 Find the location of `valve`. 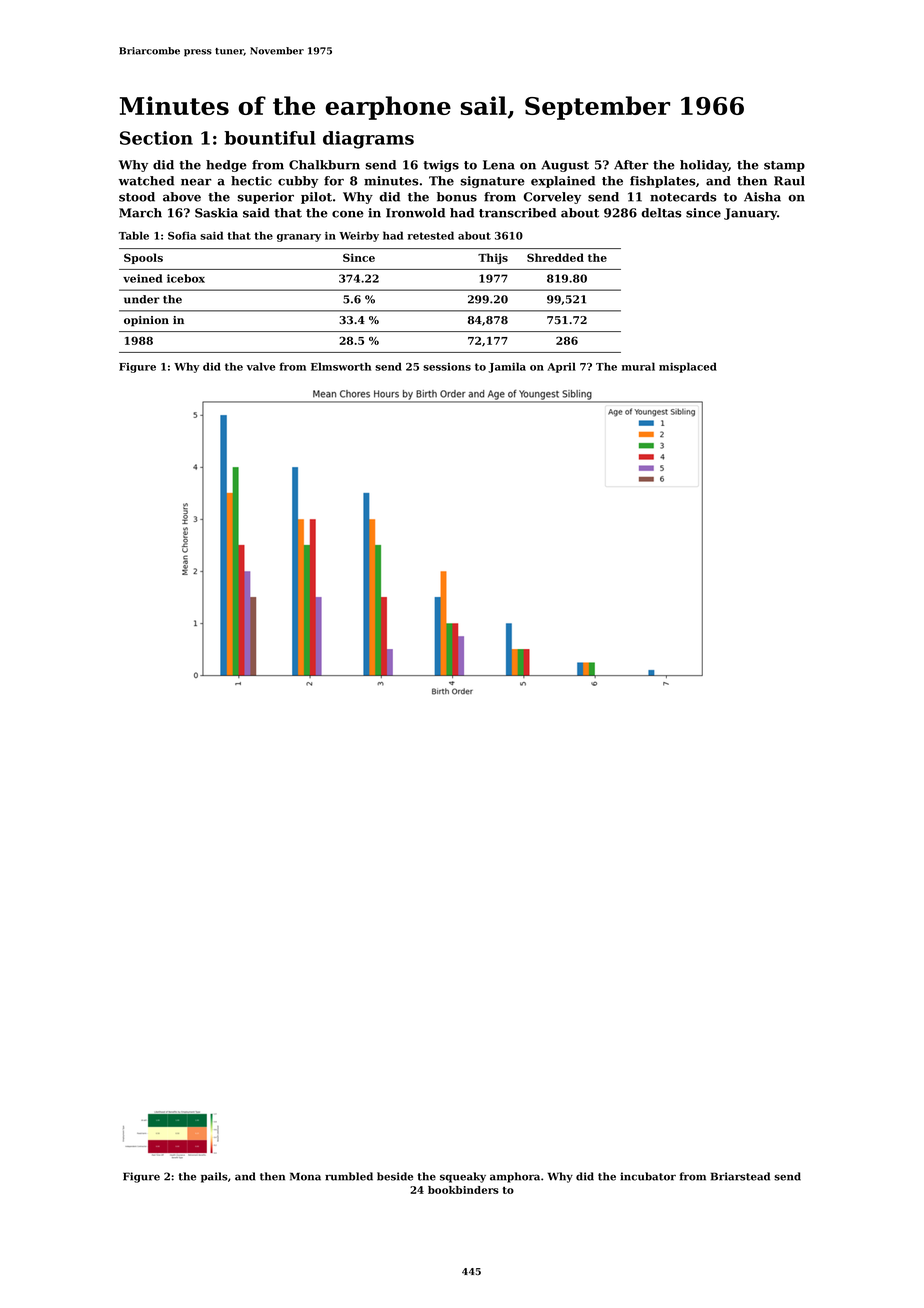

valve is located at coordinates (261, 366).
